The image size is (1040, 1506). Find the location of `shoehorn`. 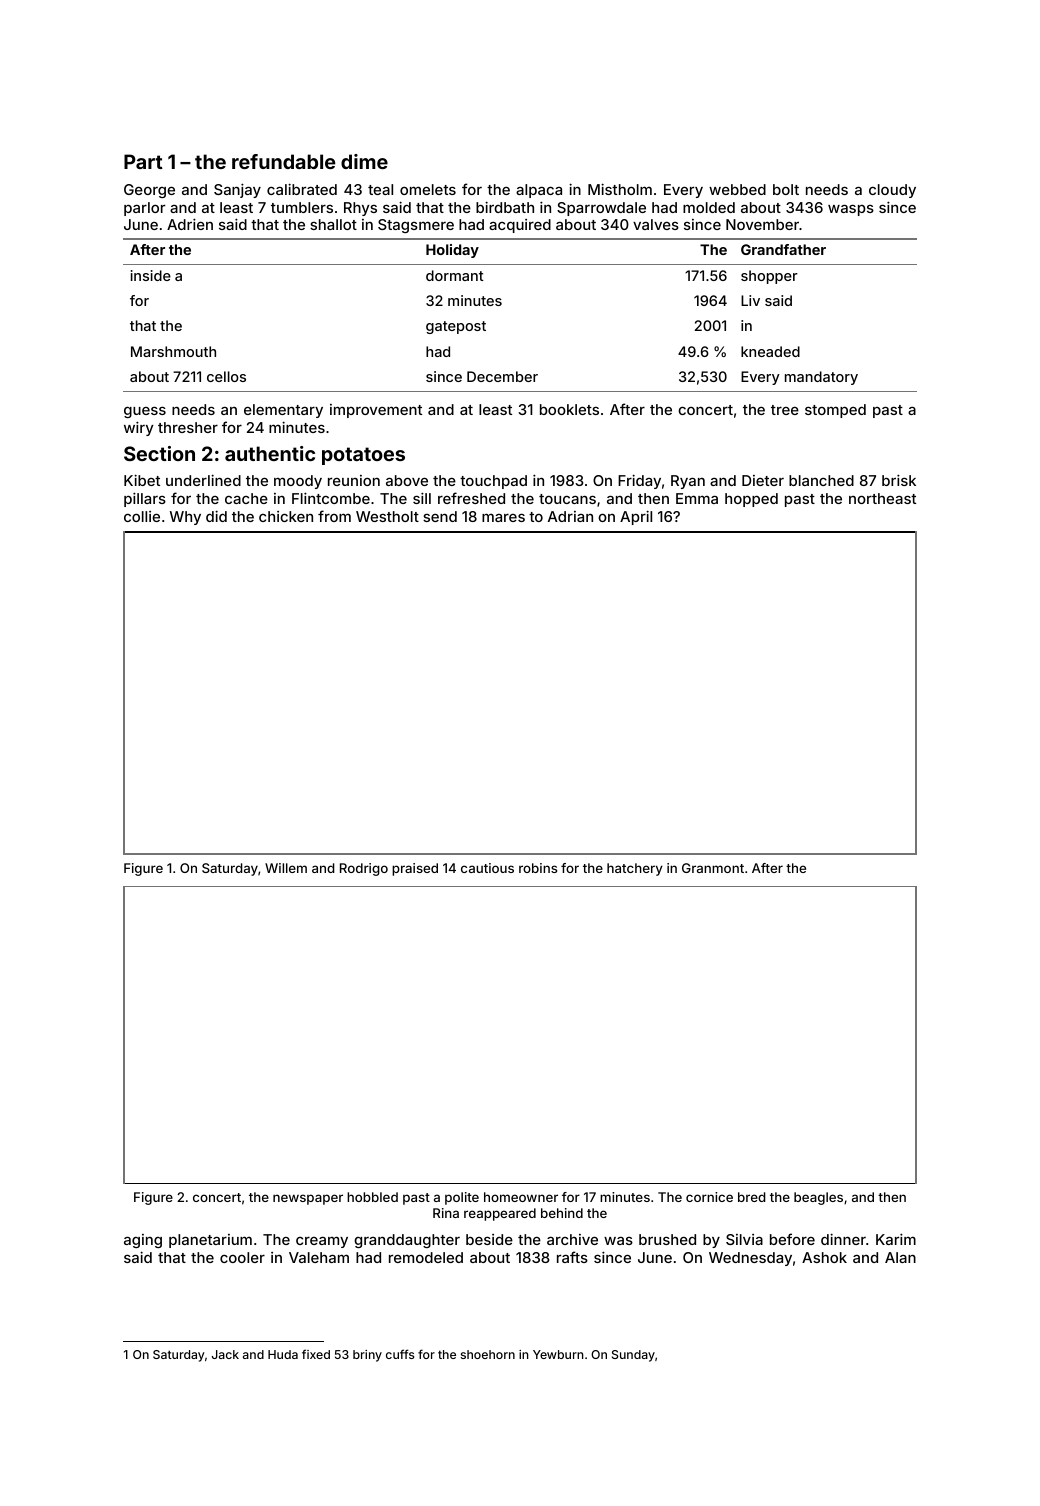

shoehorn is located at coordinates (488, 1354).
